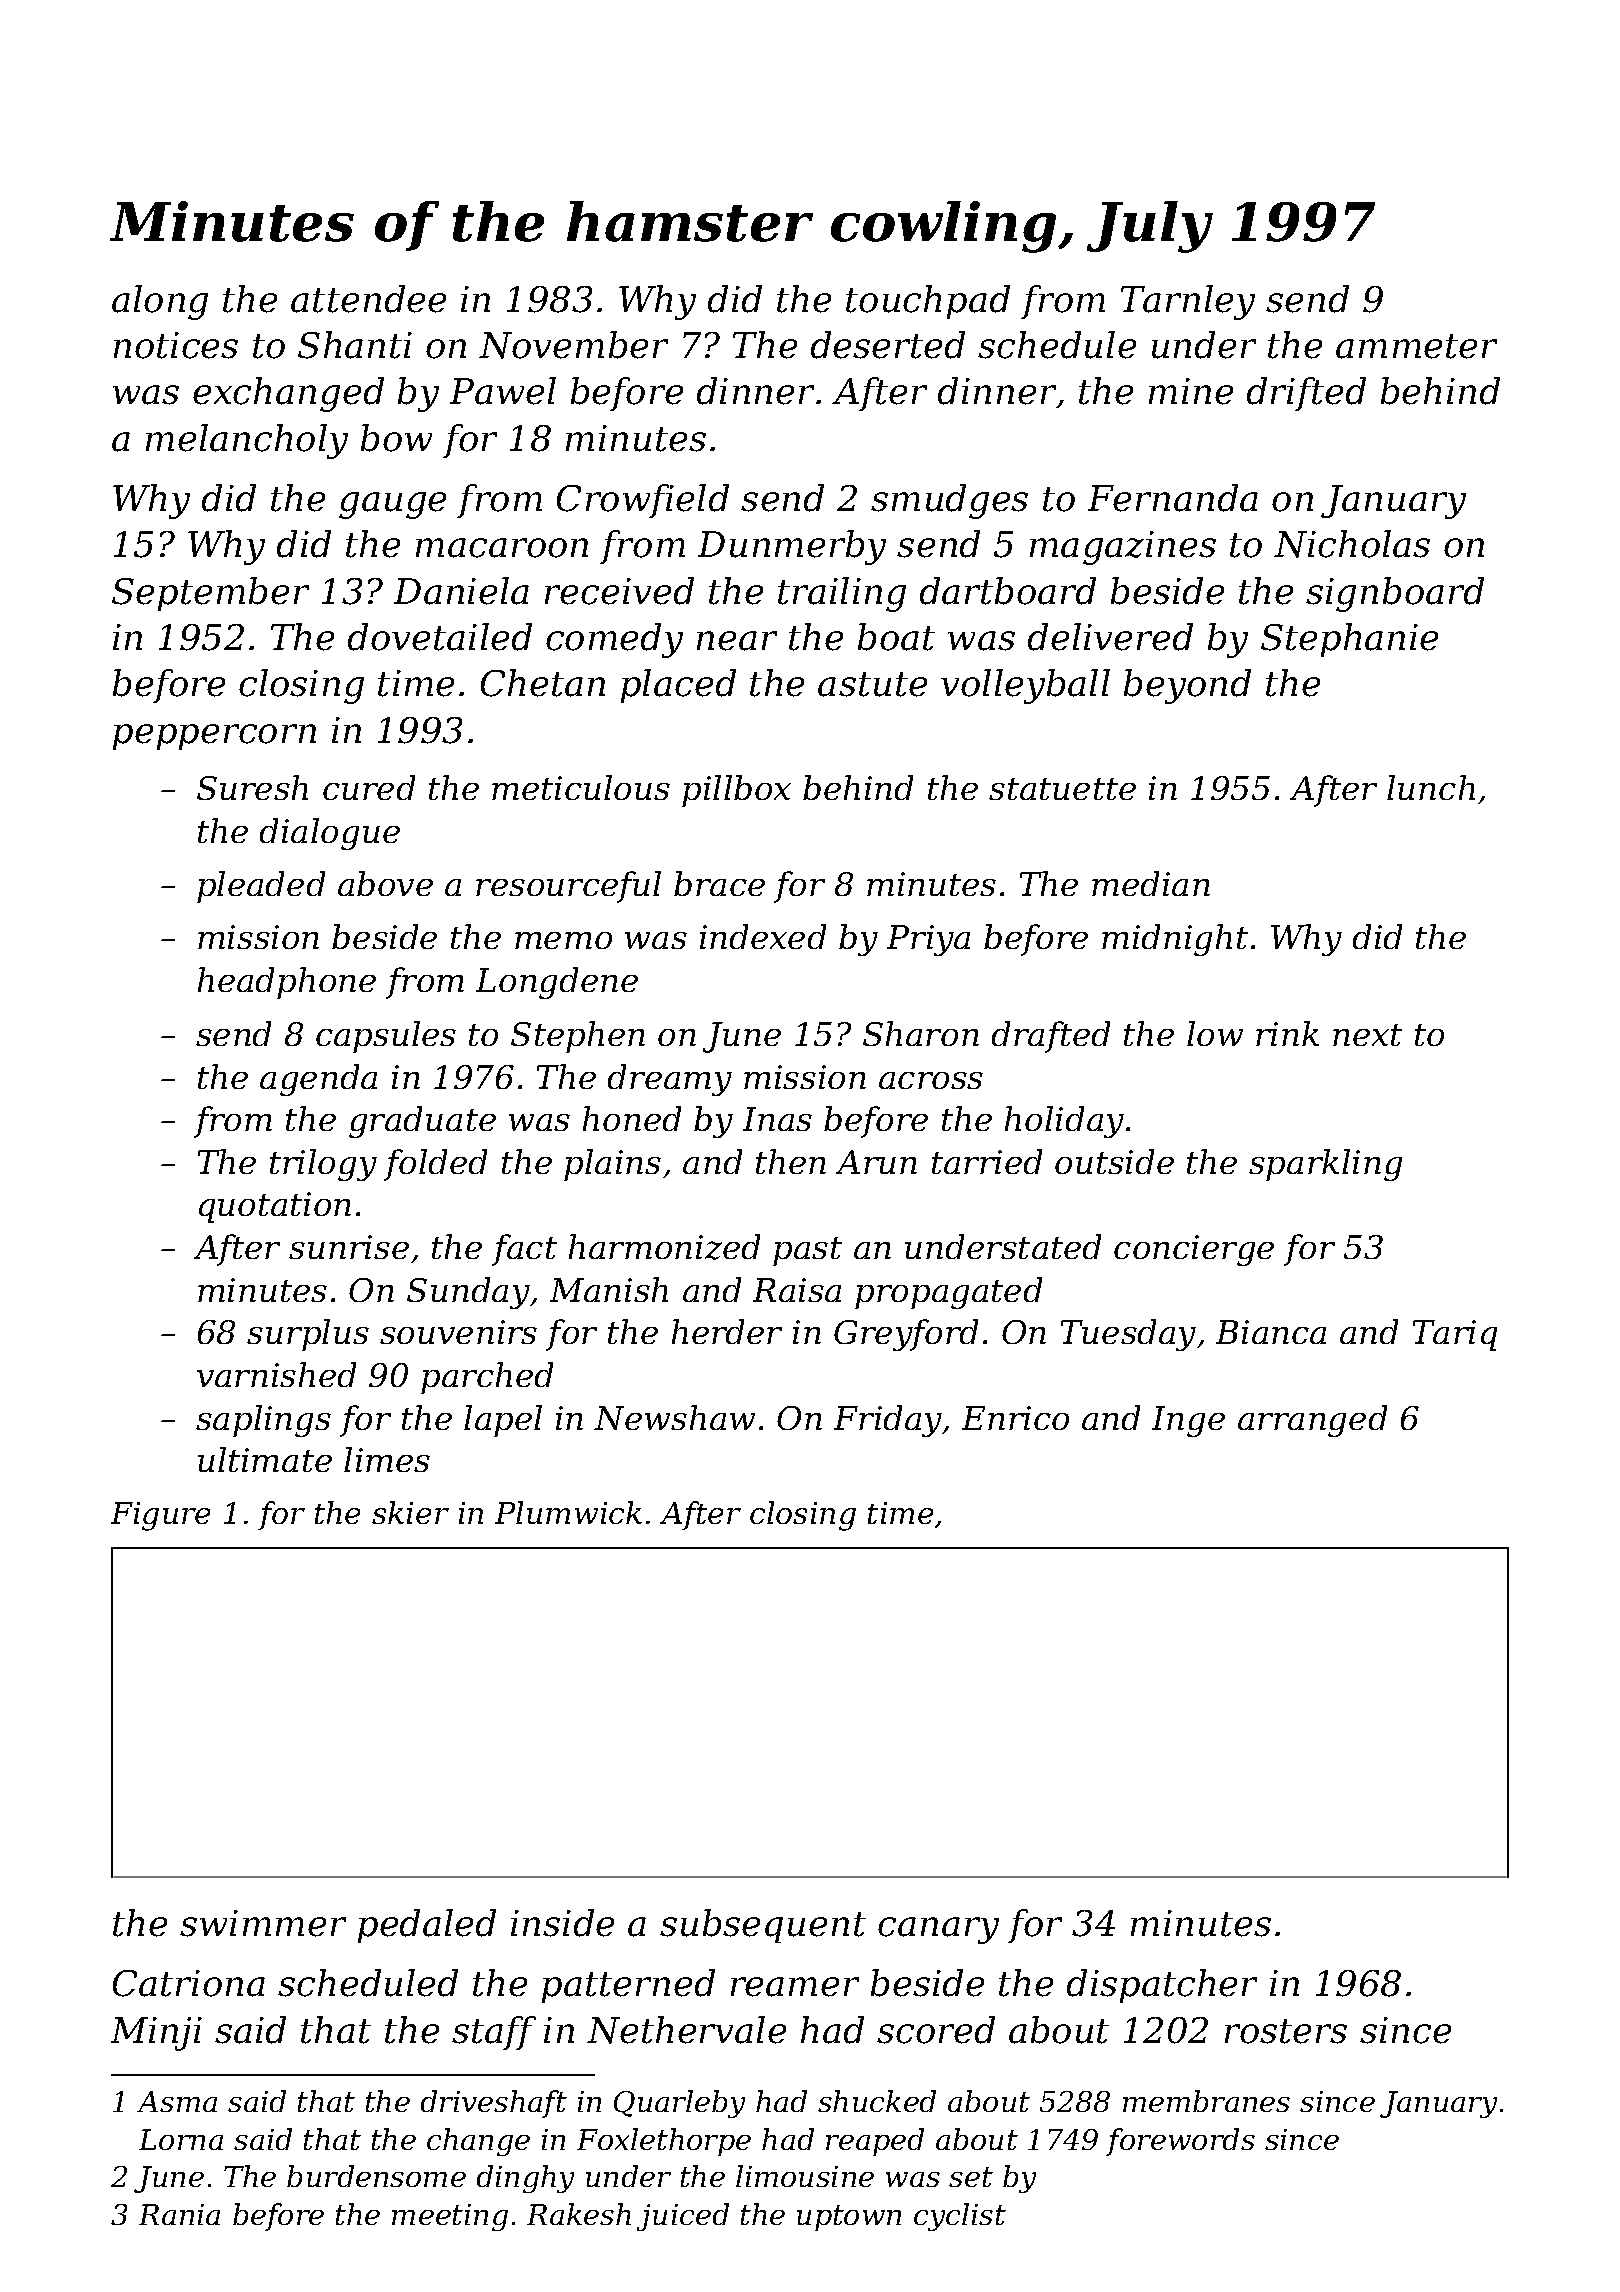  Describe the element at coordinates (189, 1983) in the document. I see `Catriona` at that location.
